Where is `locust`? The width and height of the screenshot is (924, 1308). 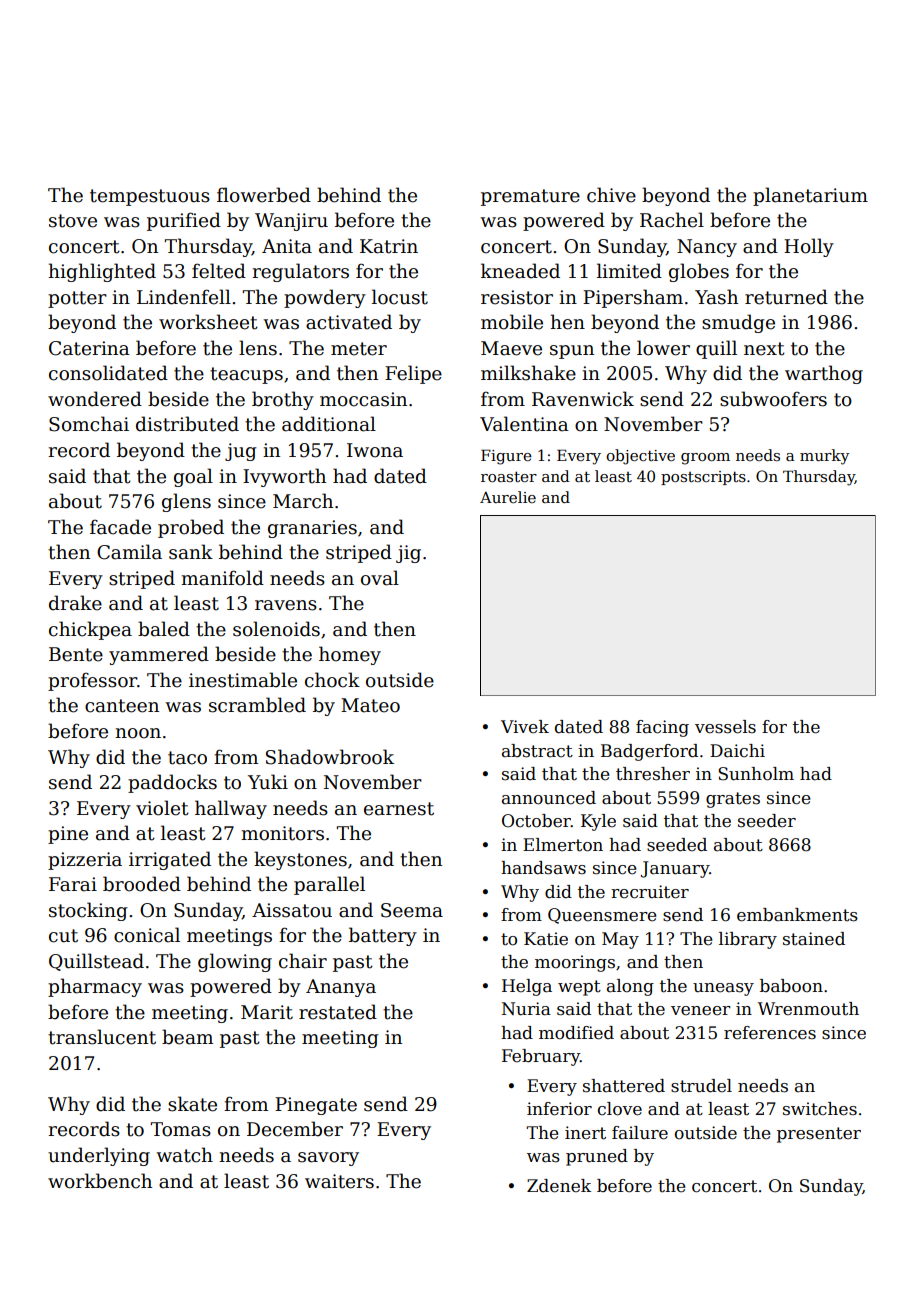
locust is located at coordinates (400, 297).
